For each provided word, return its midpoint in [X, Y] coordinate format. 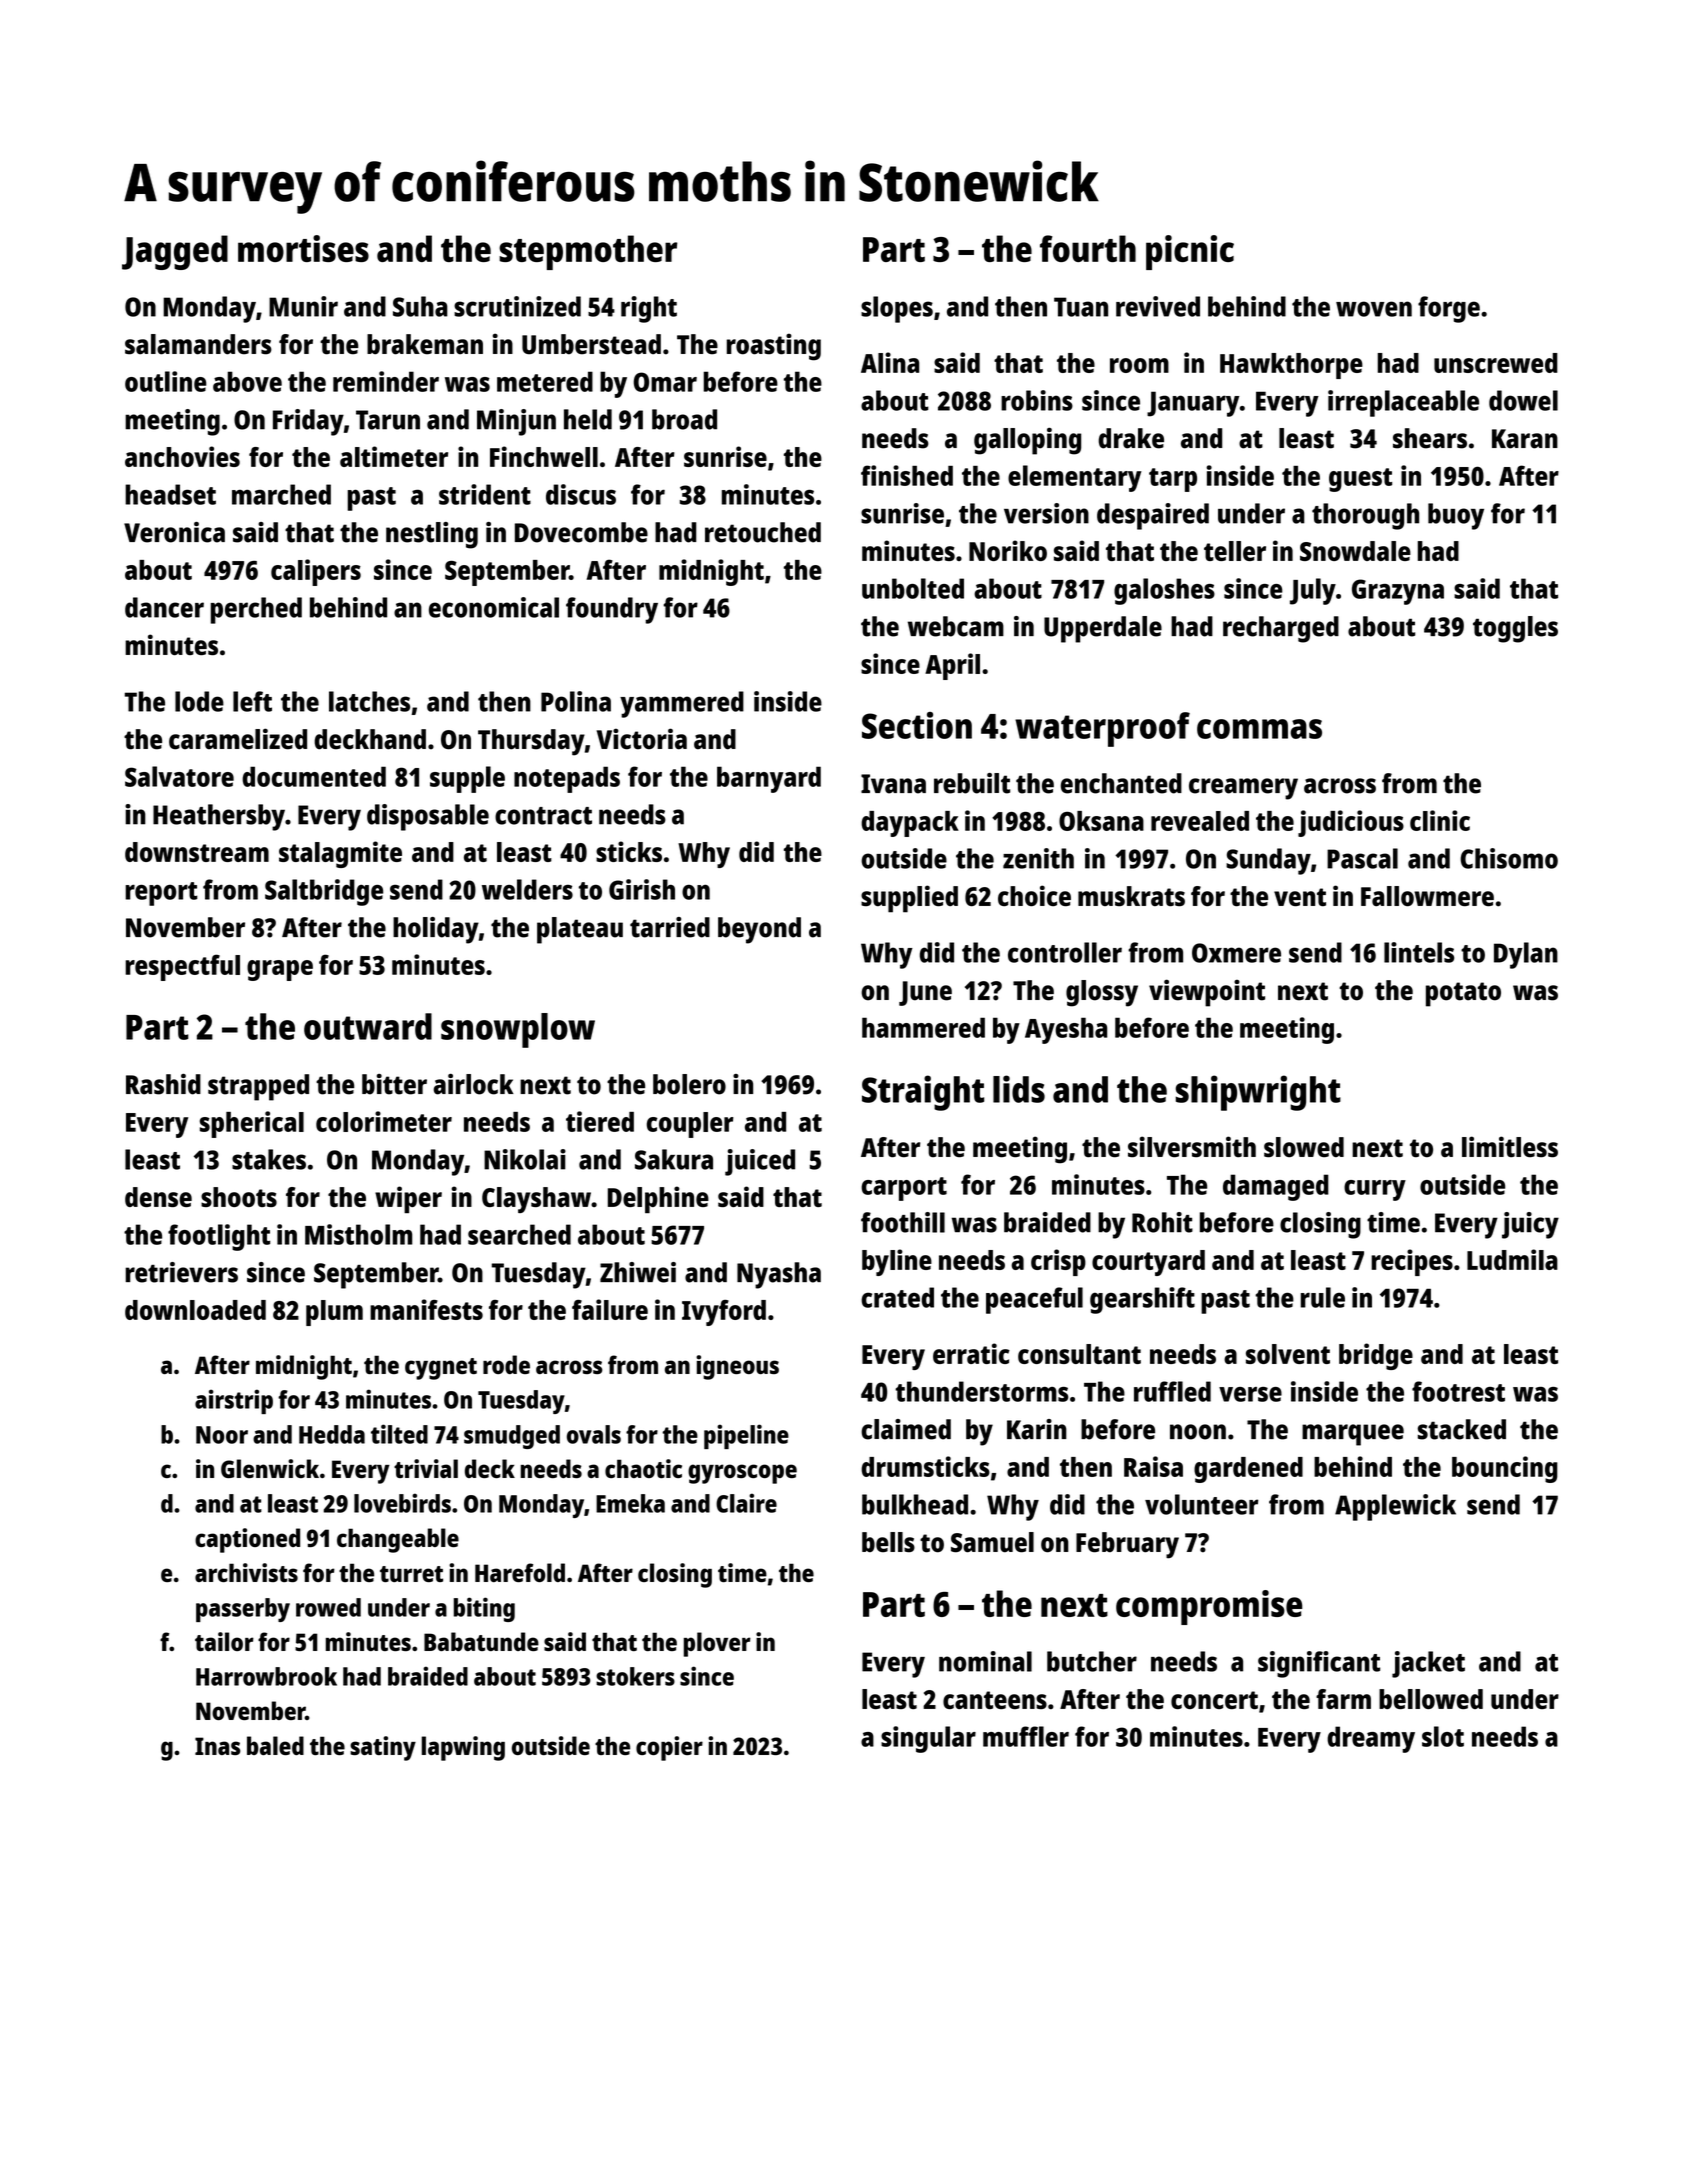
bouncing [1505, 1469]
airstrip [234, 1401]
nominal [985, 1661]
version [1046, 513]
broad [684, 419]
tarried [670, 927]
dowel [1523, 400]
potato [1463, 994]
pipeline [746, 1436]
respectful [182, 967]
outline [166, 381]
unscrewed [1496, 363]
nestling [432, 535]
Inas [217, 1746]
